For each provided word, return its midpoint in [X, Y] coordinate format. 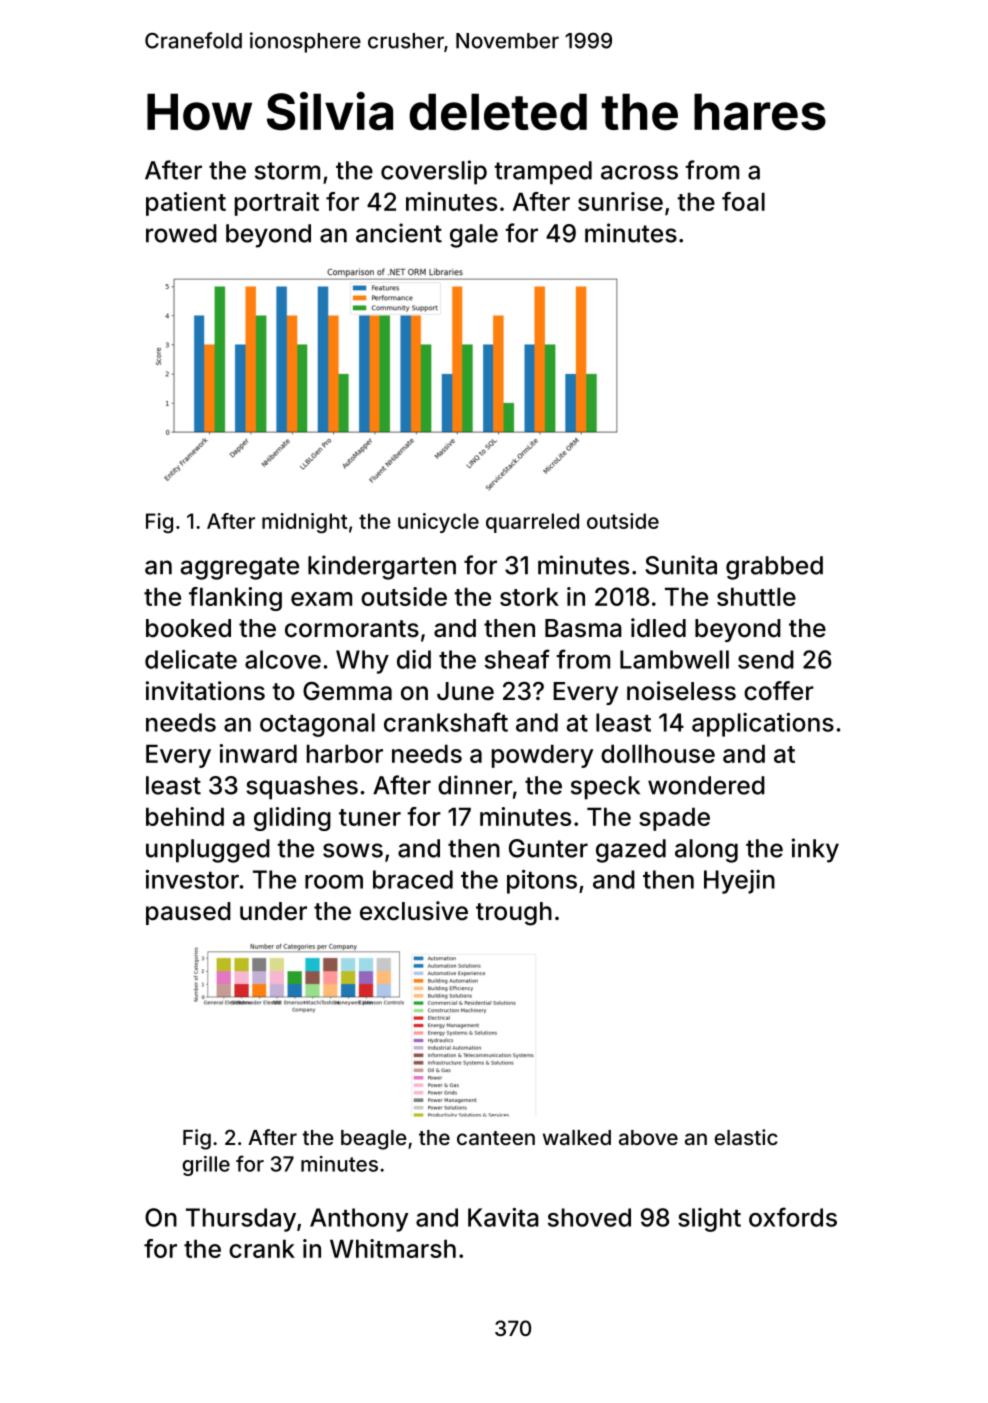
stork [529, 596]
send [766, 659]
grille [206, 1166]
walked [577, 1137]
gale [474, 236]
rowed [181, 233]
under [273, 911]
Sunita [681, 565]
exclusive [414, 911]
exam [321, 599]
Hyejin [739, 882]
